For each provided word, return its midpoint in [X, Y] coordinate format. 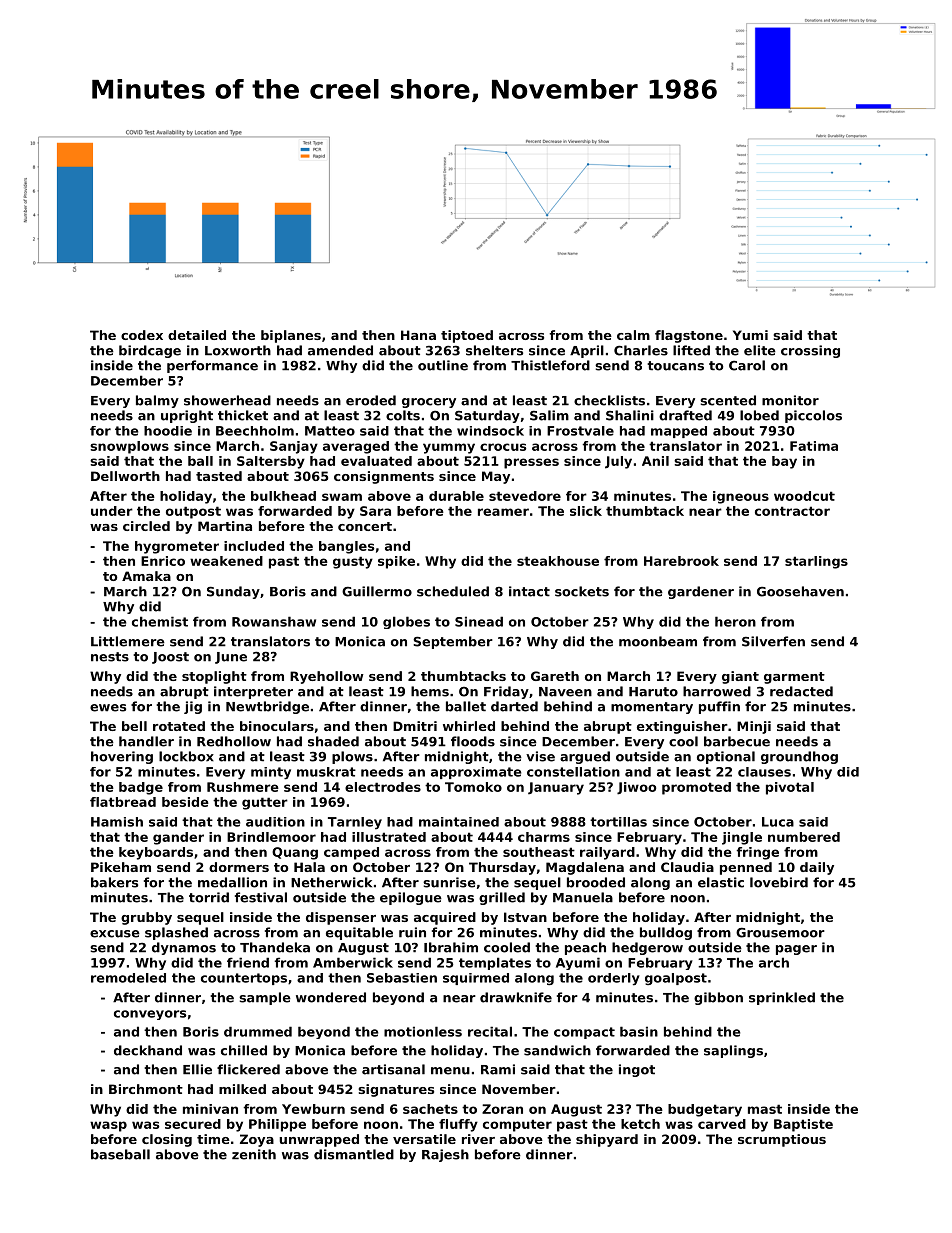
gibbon [718, 998]
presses [531, 463]
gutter [265, 803]
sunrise [449, 882]
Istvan [525, 917]
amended [340, 350]
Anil [655, 461]
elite [760, 350]
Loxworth [238, 350]
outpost [193, 512]
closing [167, 1140]
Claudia [687, 867]
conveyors [150, 1015]
